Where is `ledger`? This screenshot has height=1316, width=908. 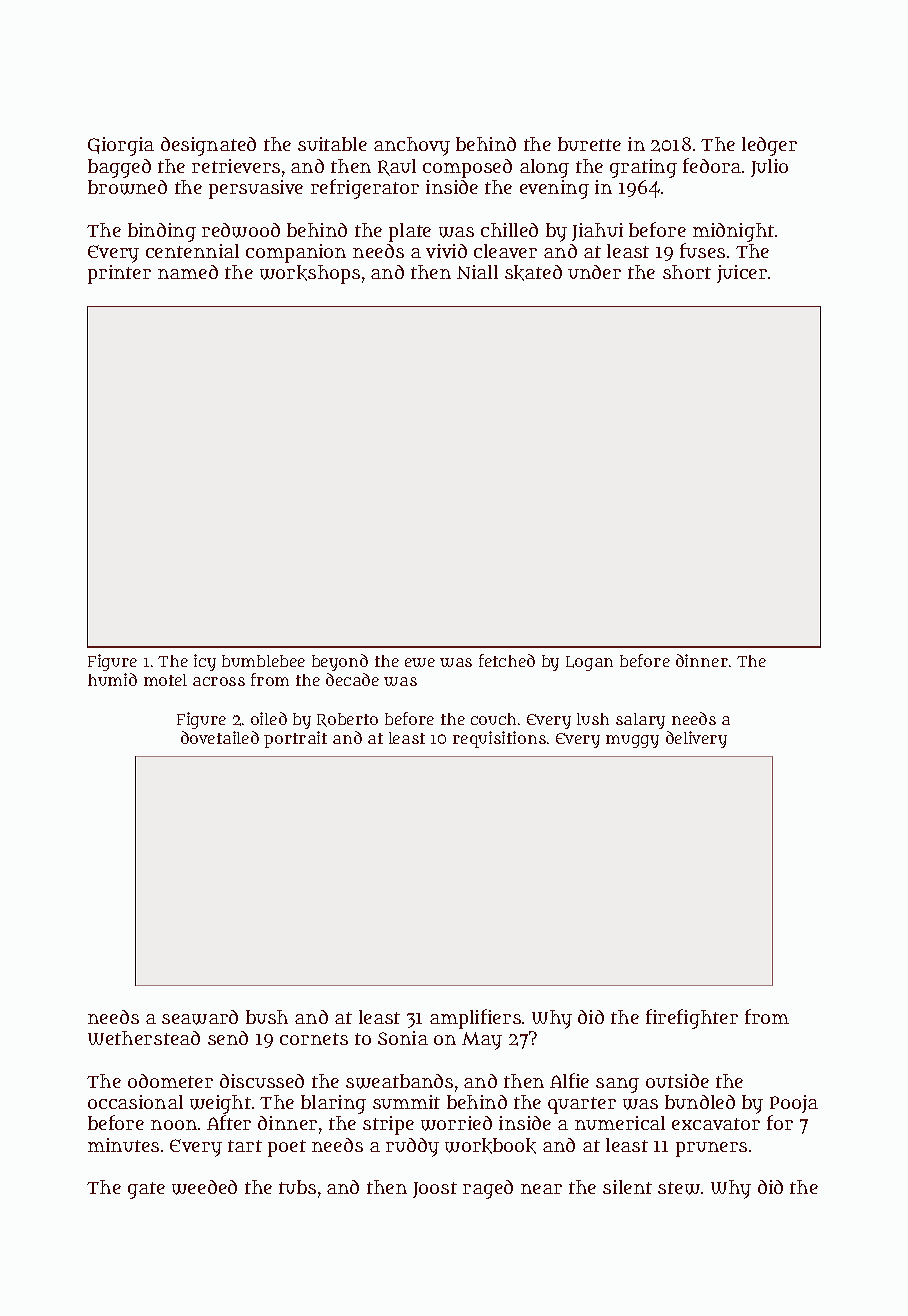 ledger is located at coordinates (769, 146).
